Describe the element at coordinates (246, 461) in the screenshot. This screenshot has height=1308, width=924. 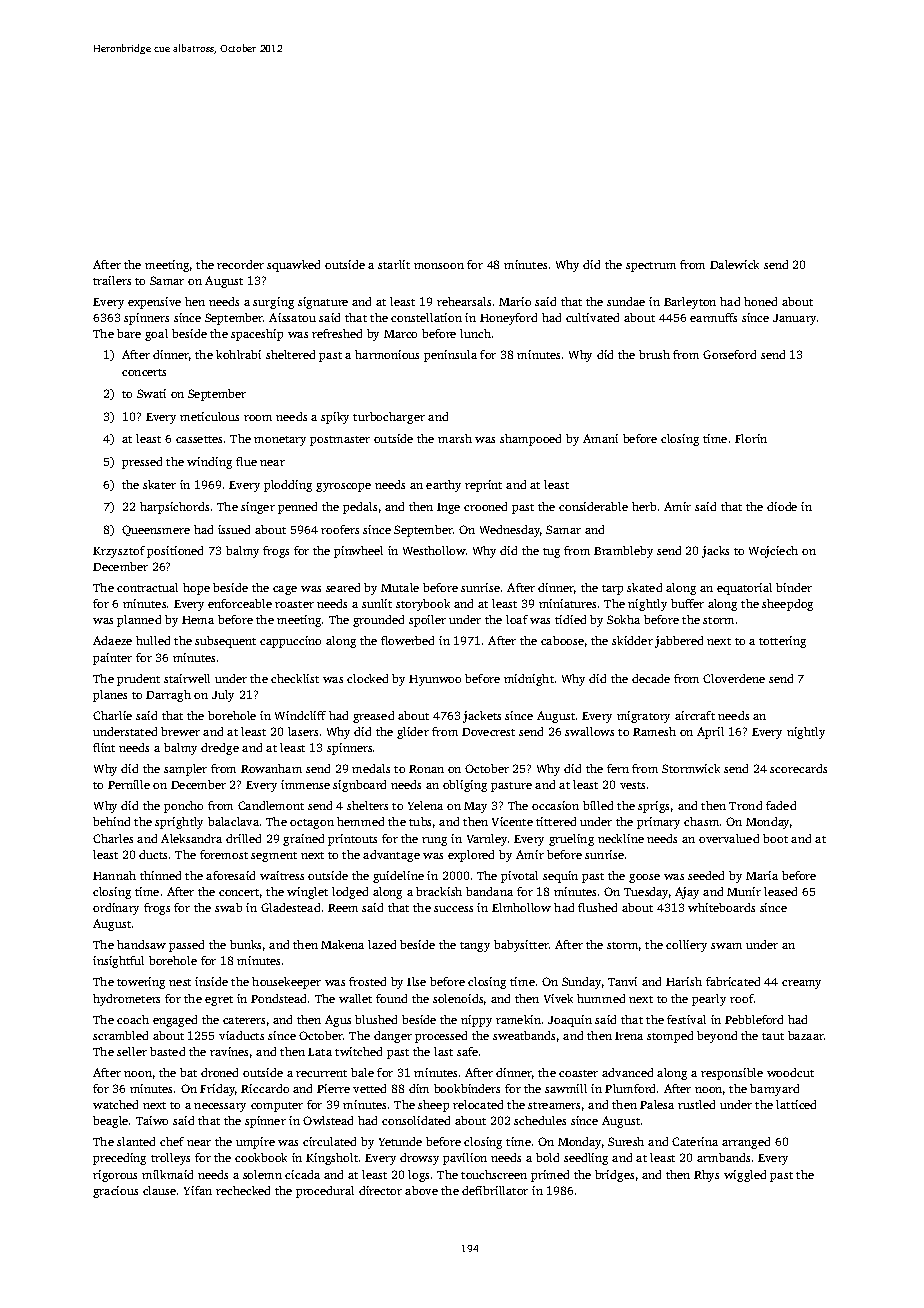
I see `flue` at that location.
